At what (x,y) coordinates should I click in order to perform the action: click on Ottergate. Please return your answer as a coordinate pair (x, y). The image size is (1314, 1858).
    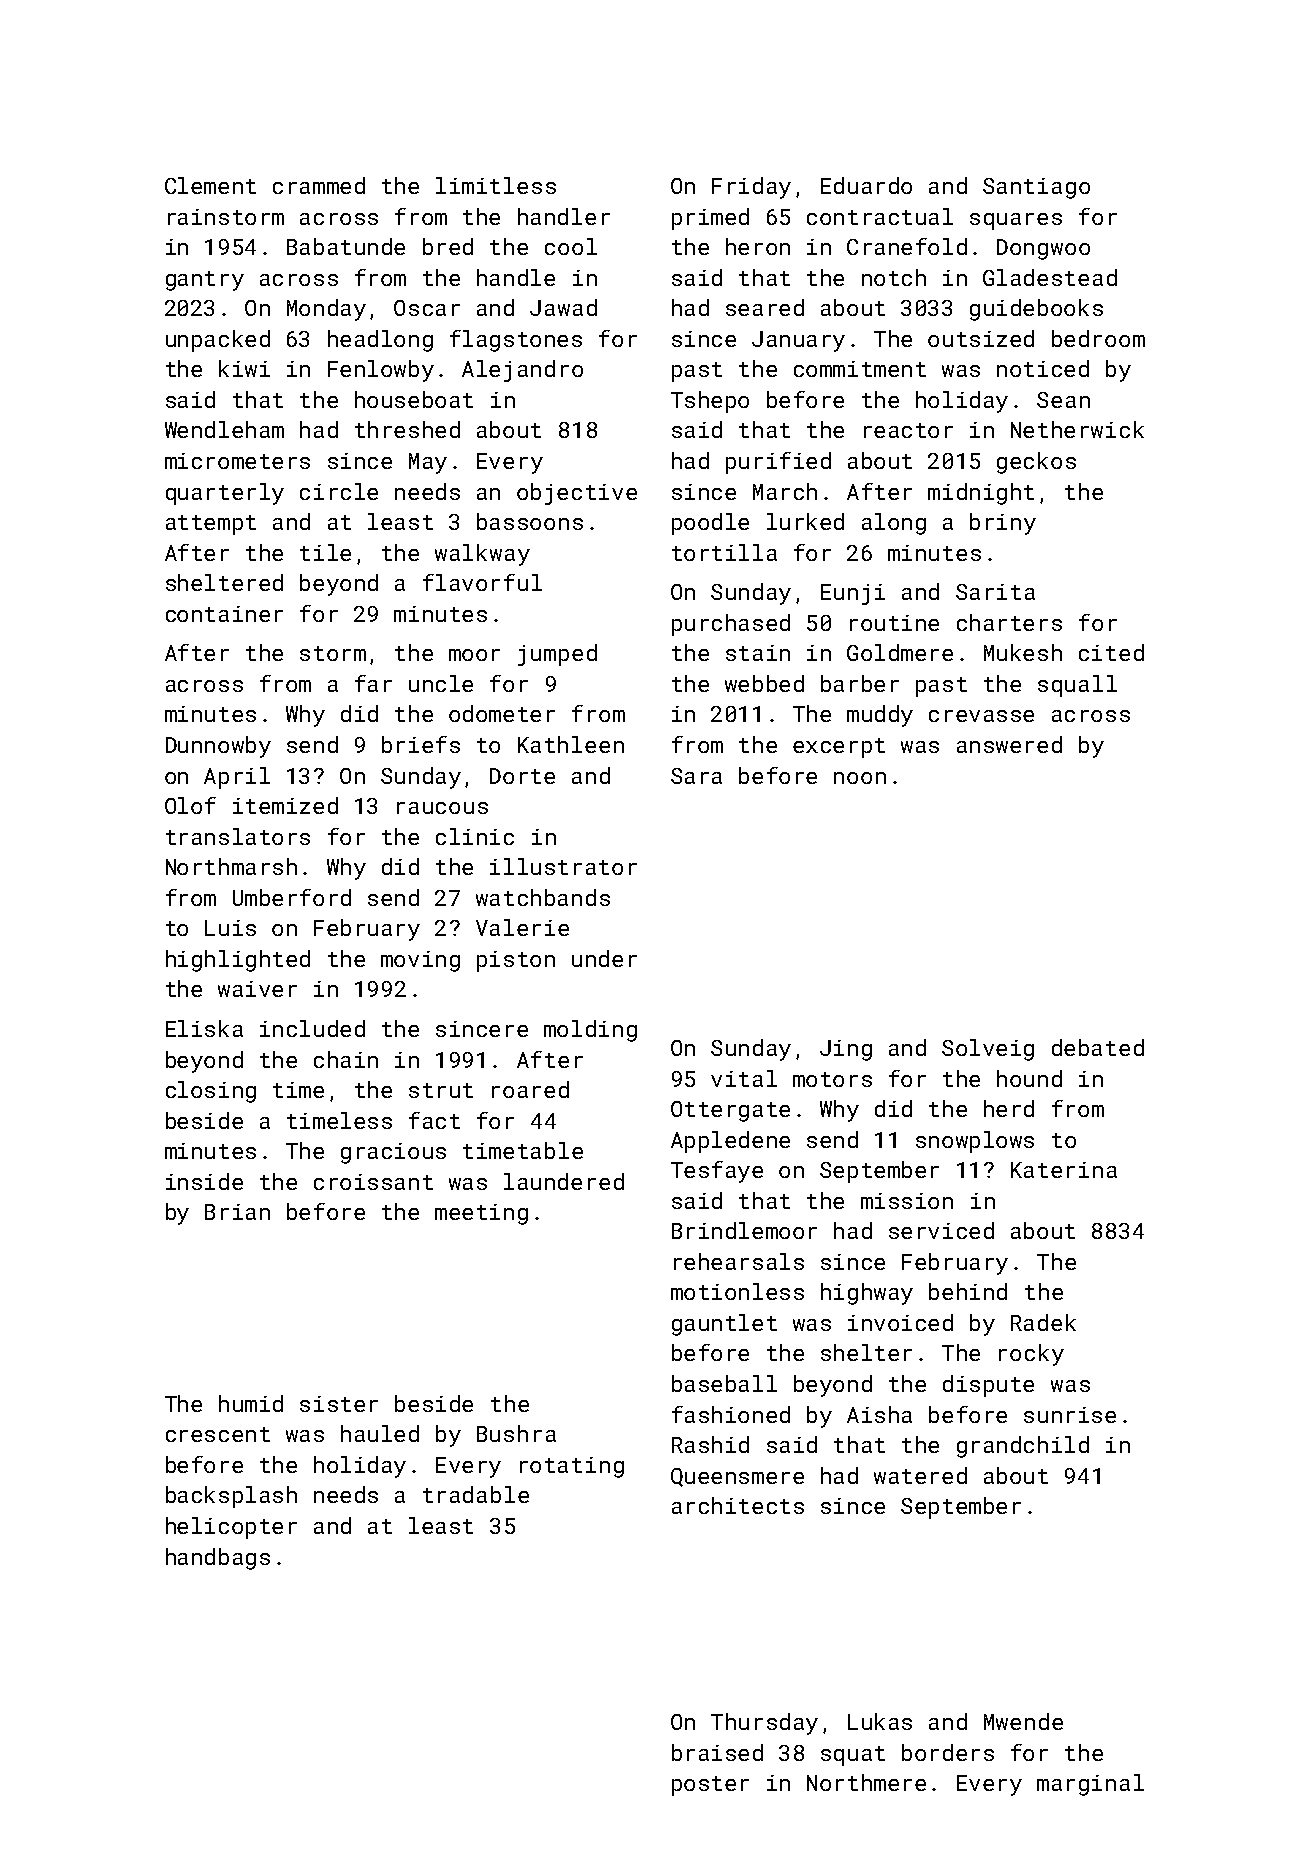
    Looking at the image, I should click on (730, 1111).
